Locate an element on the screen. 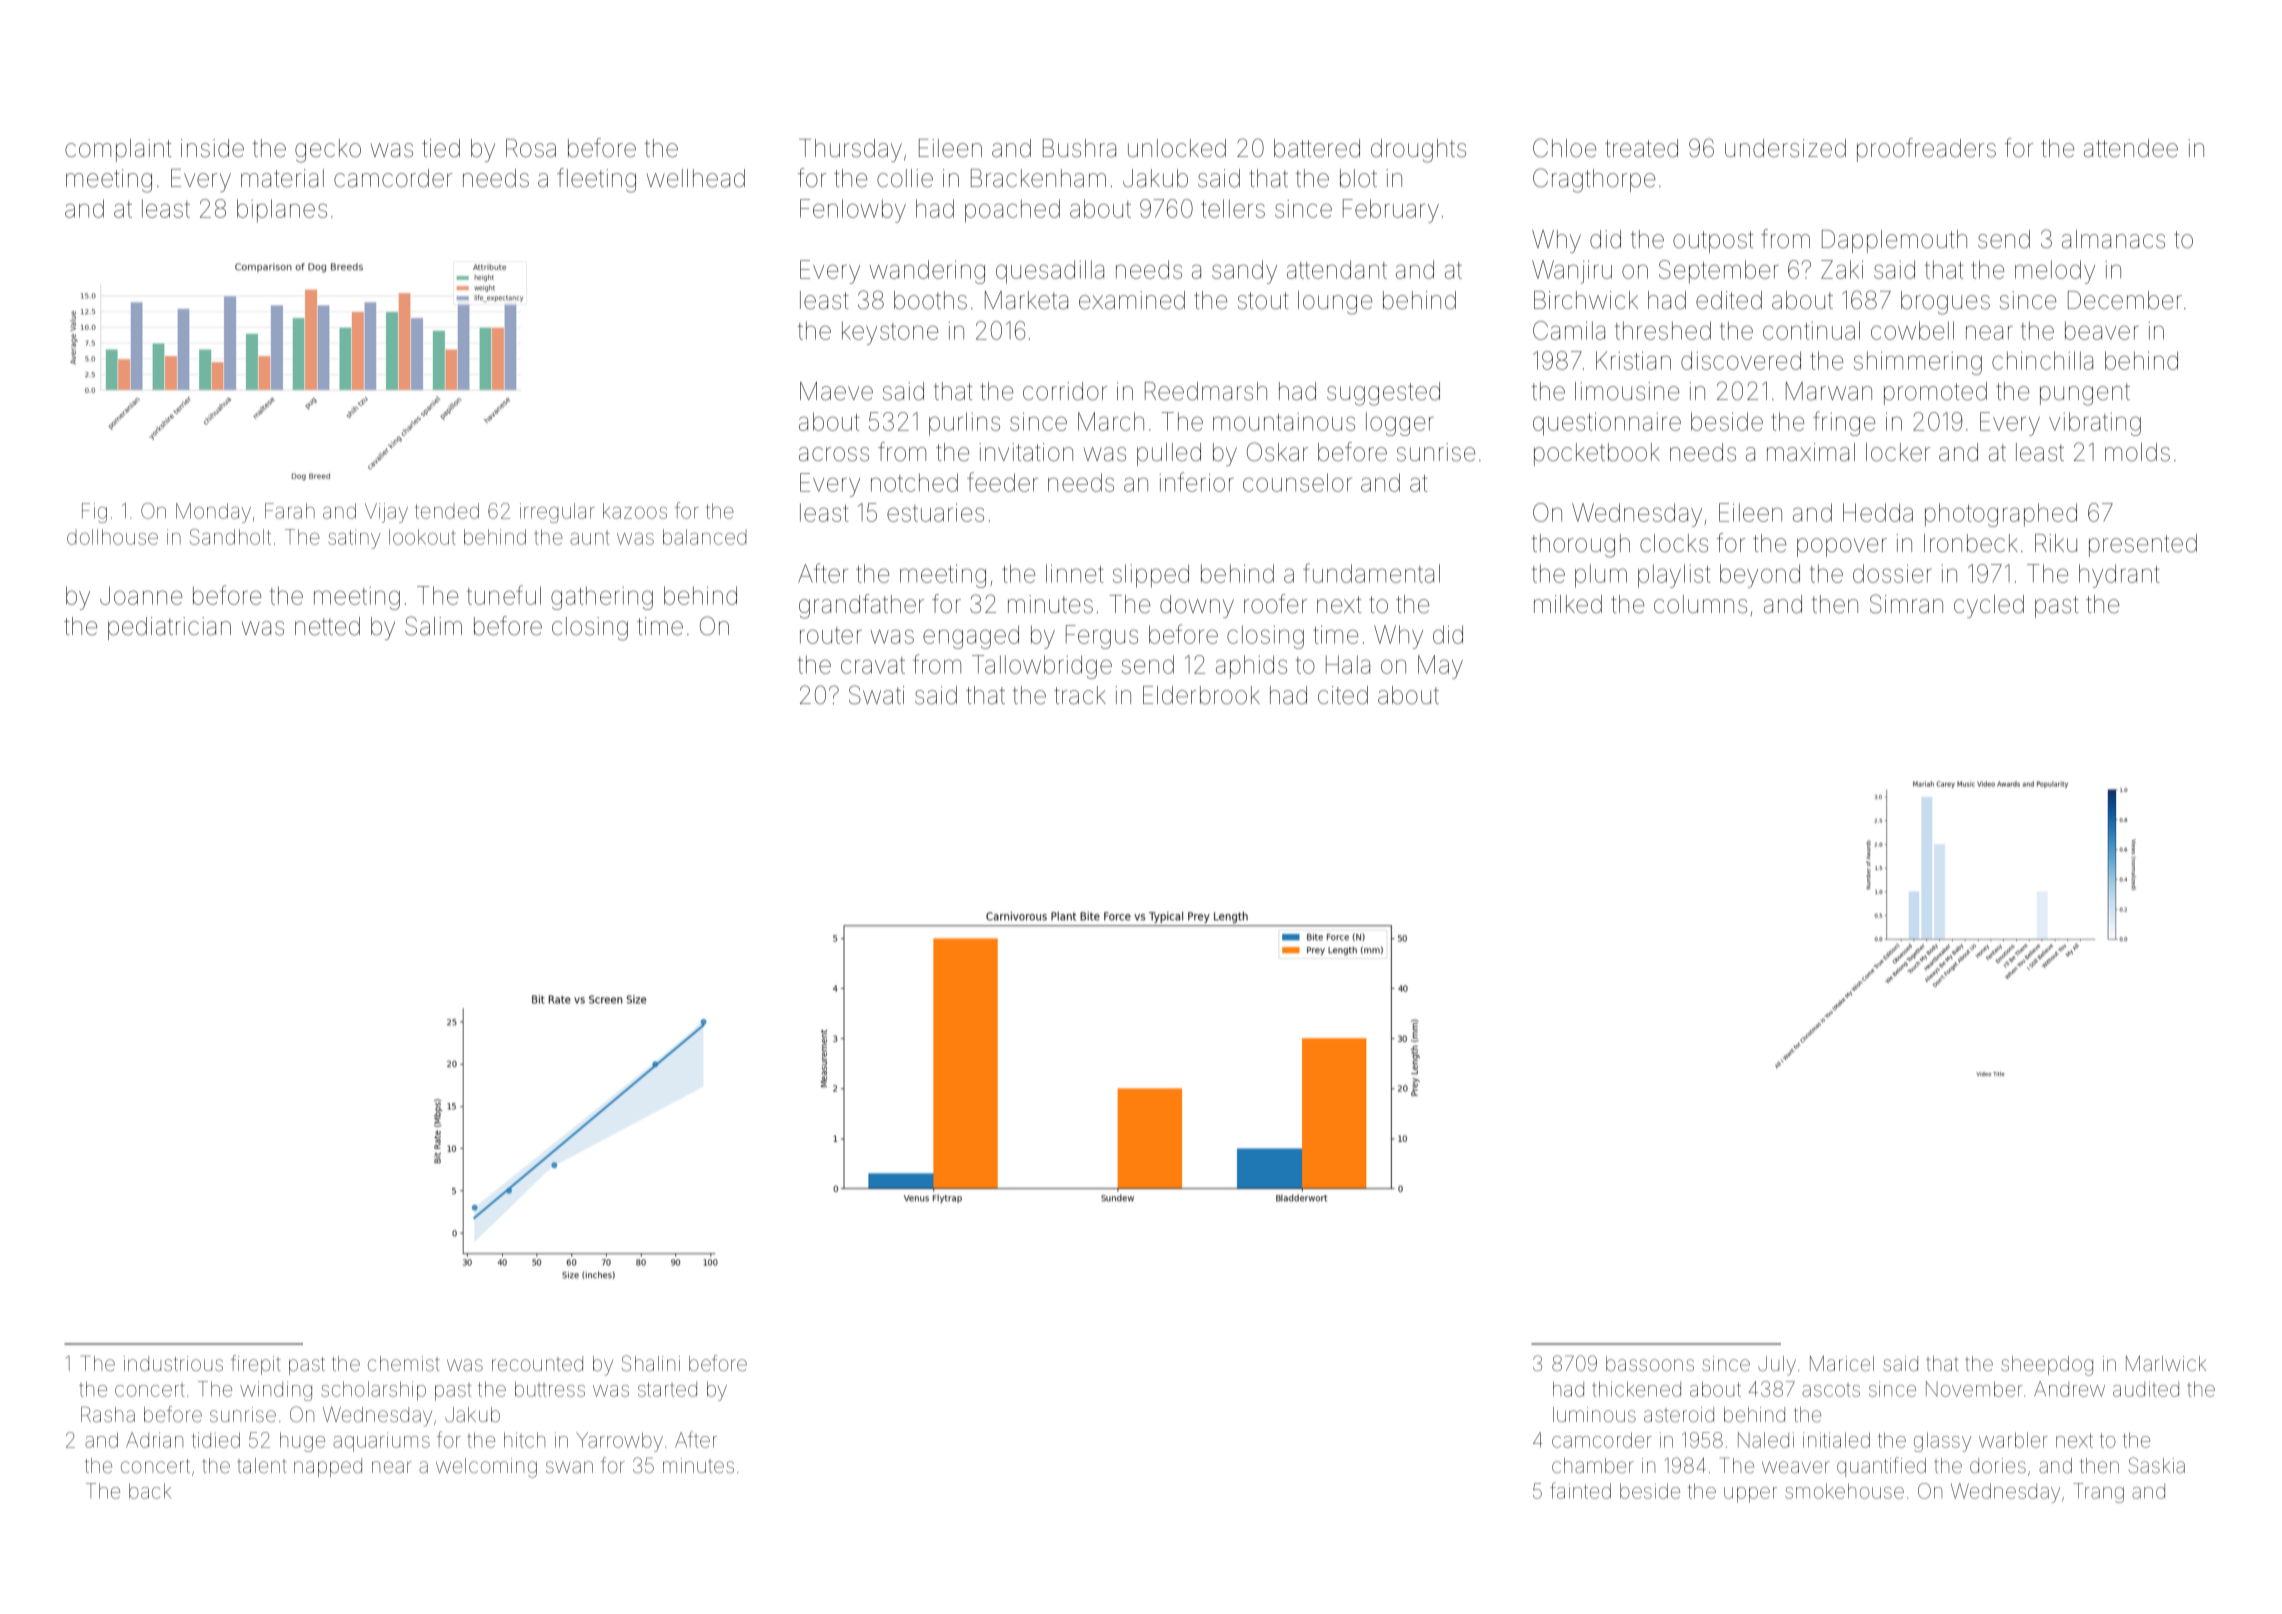 Image resolution: width=2282 pixels, height=1614 pixels. Rosa is located at coordinates (531, 148).
